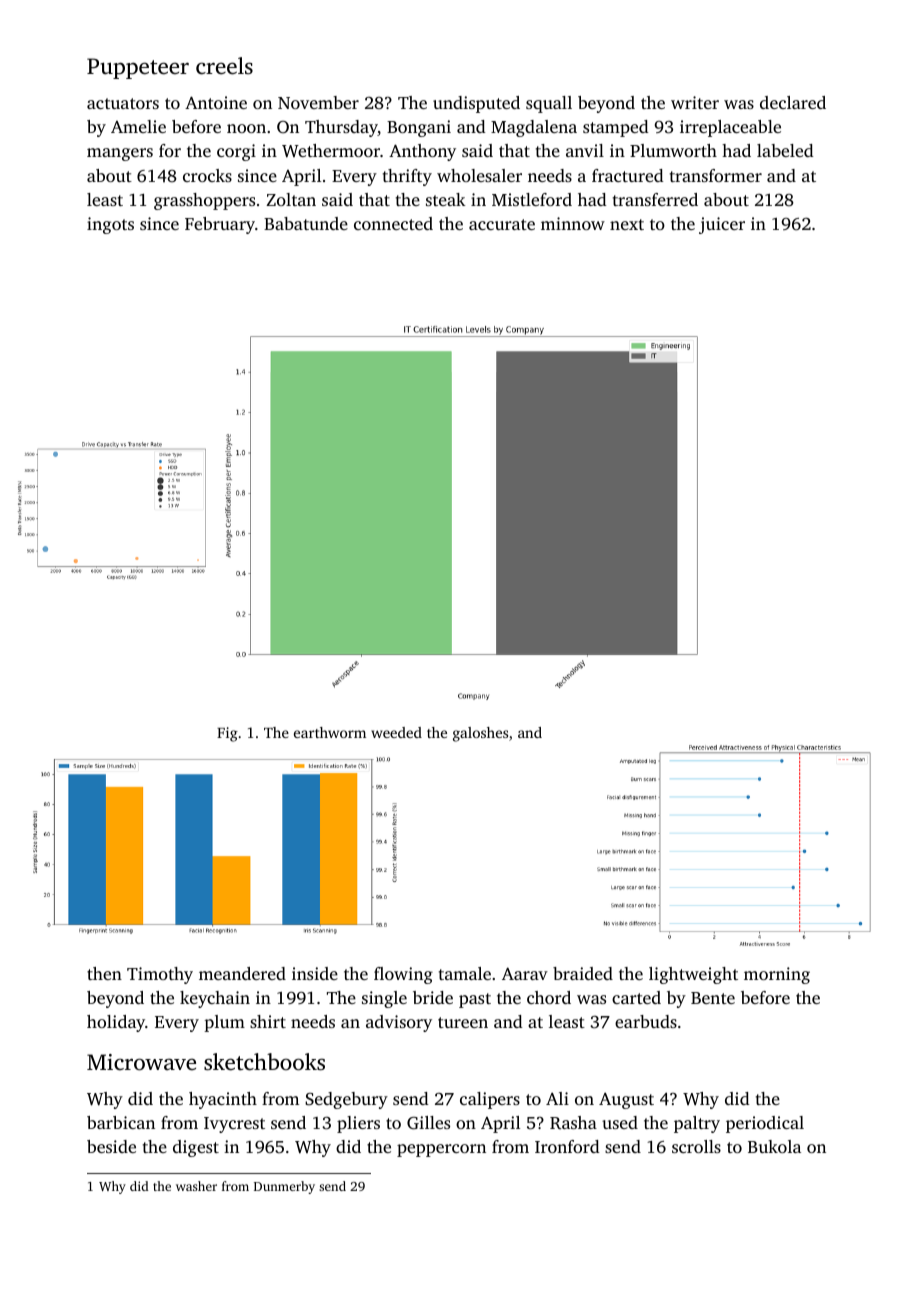  What do you see at coordinates (396, 732) in the image?
I see `weeded` at bounding box center [396, 732].
